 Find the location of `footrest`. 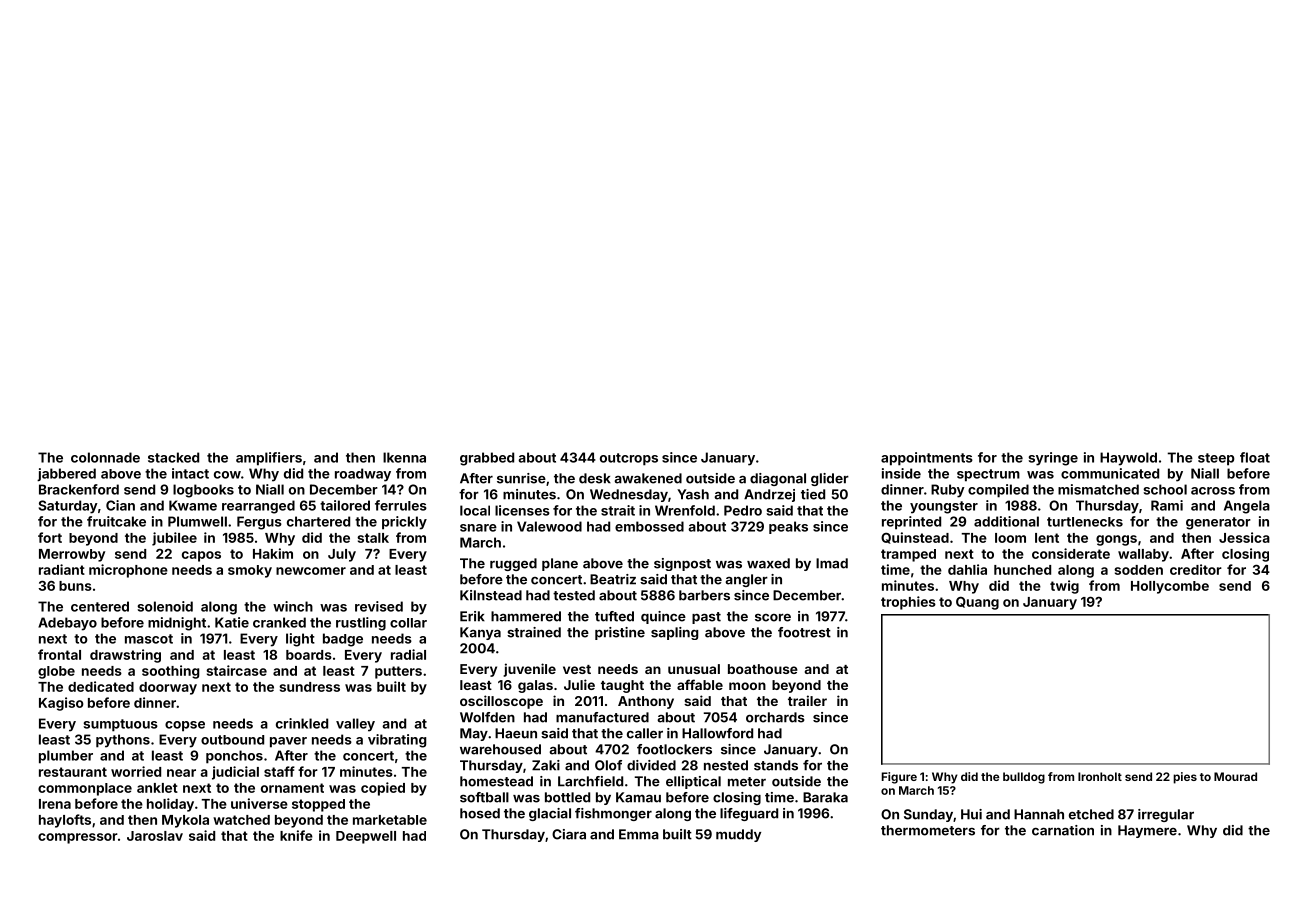

footrest is located at coordinates (804, 632).
